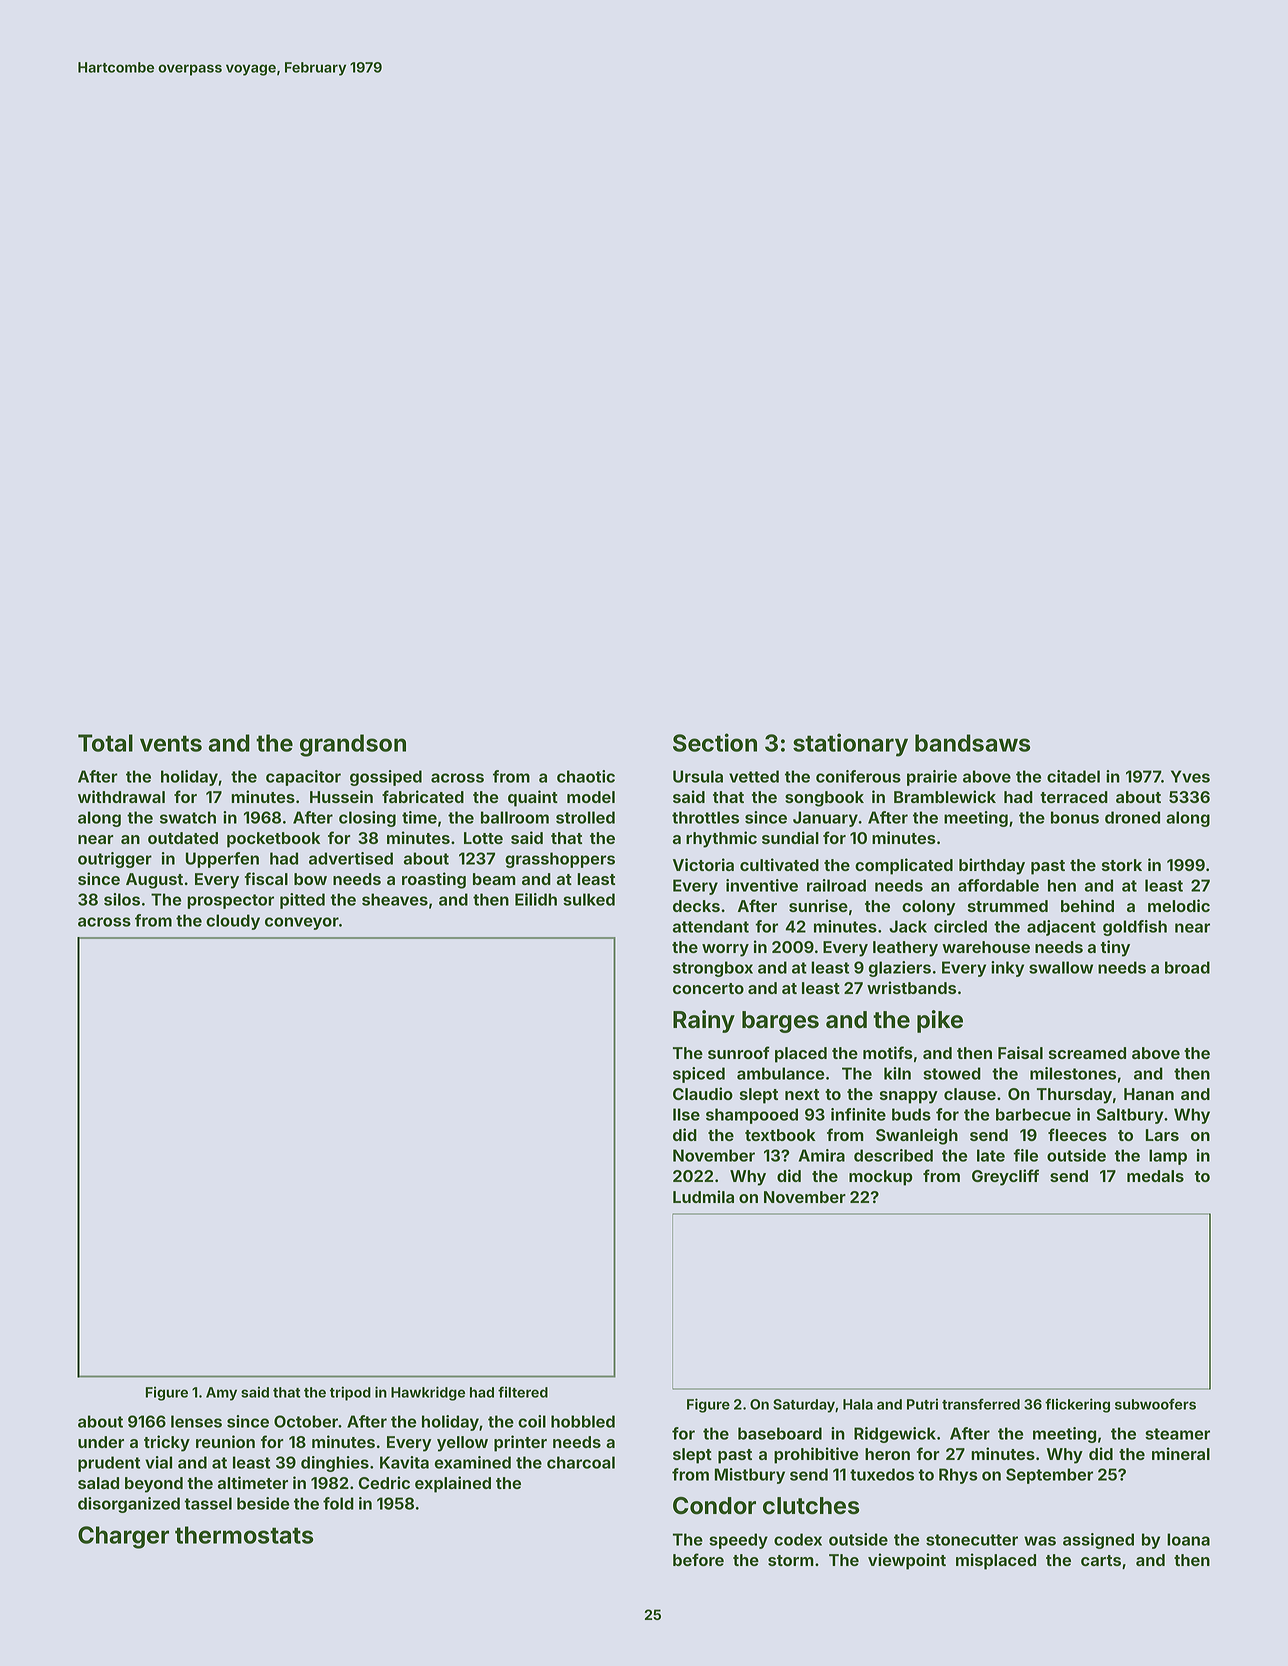 The image size is (1288, 1666). What do you see at coordinates (715, 742) in the screenshot?
I see `Section` at bounding box center [715, 742].
